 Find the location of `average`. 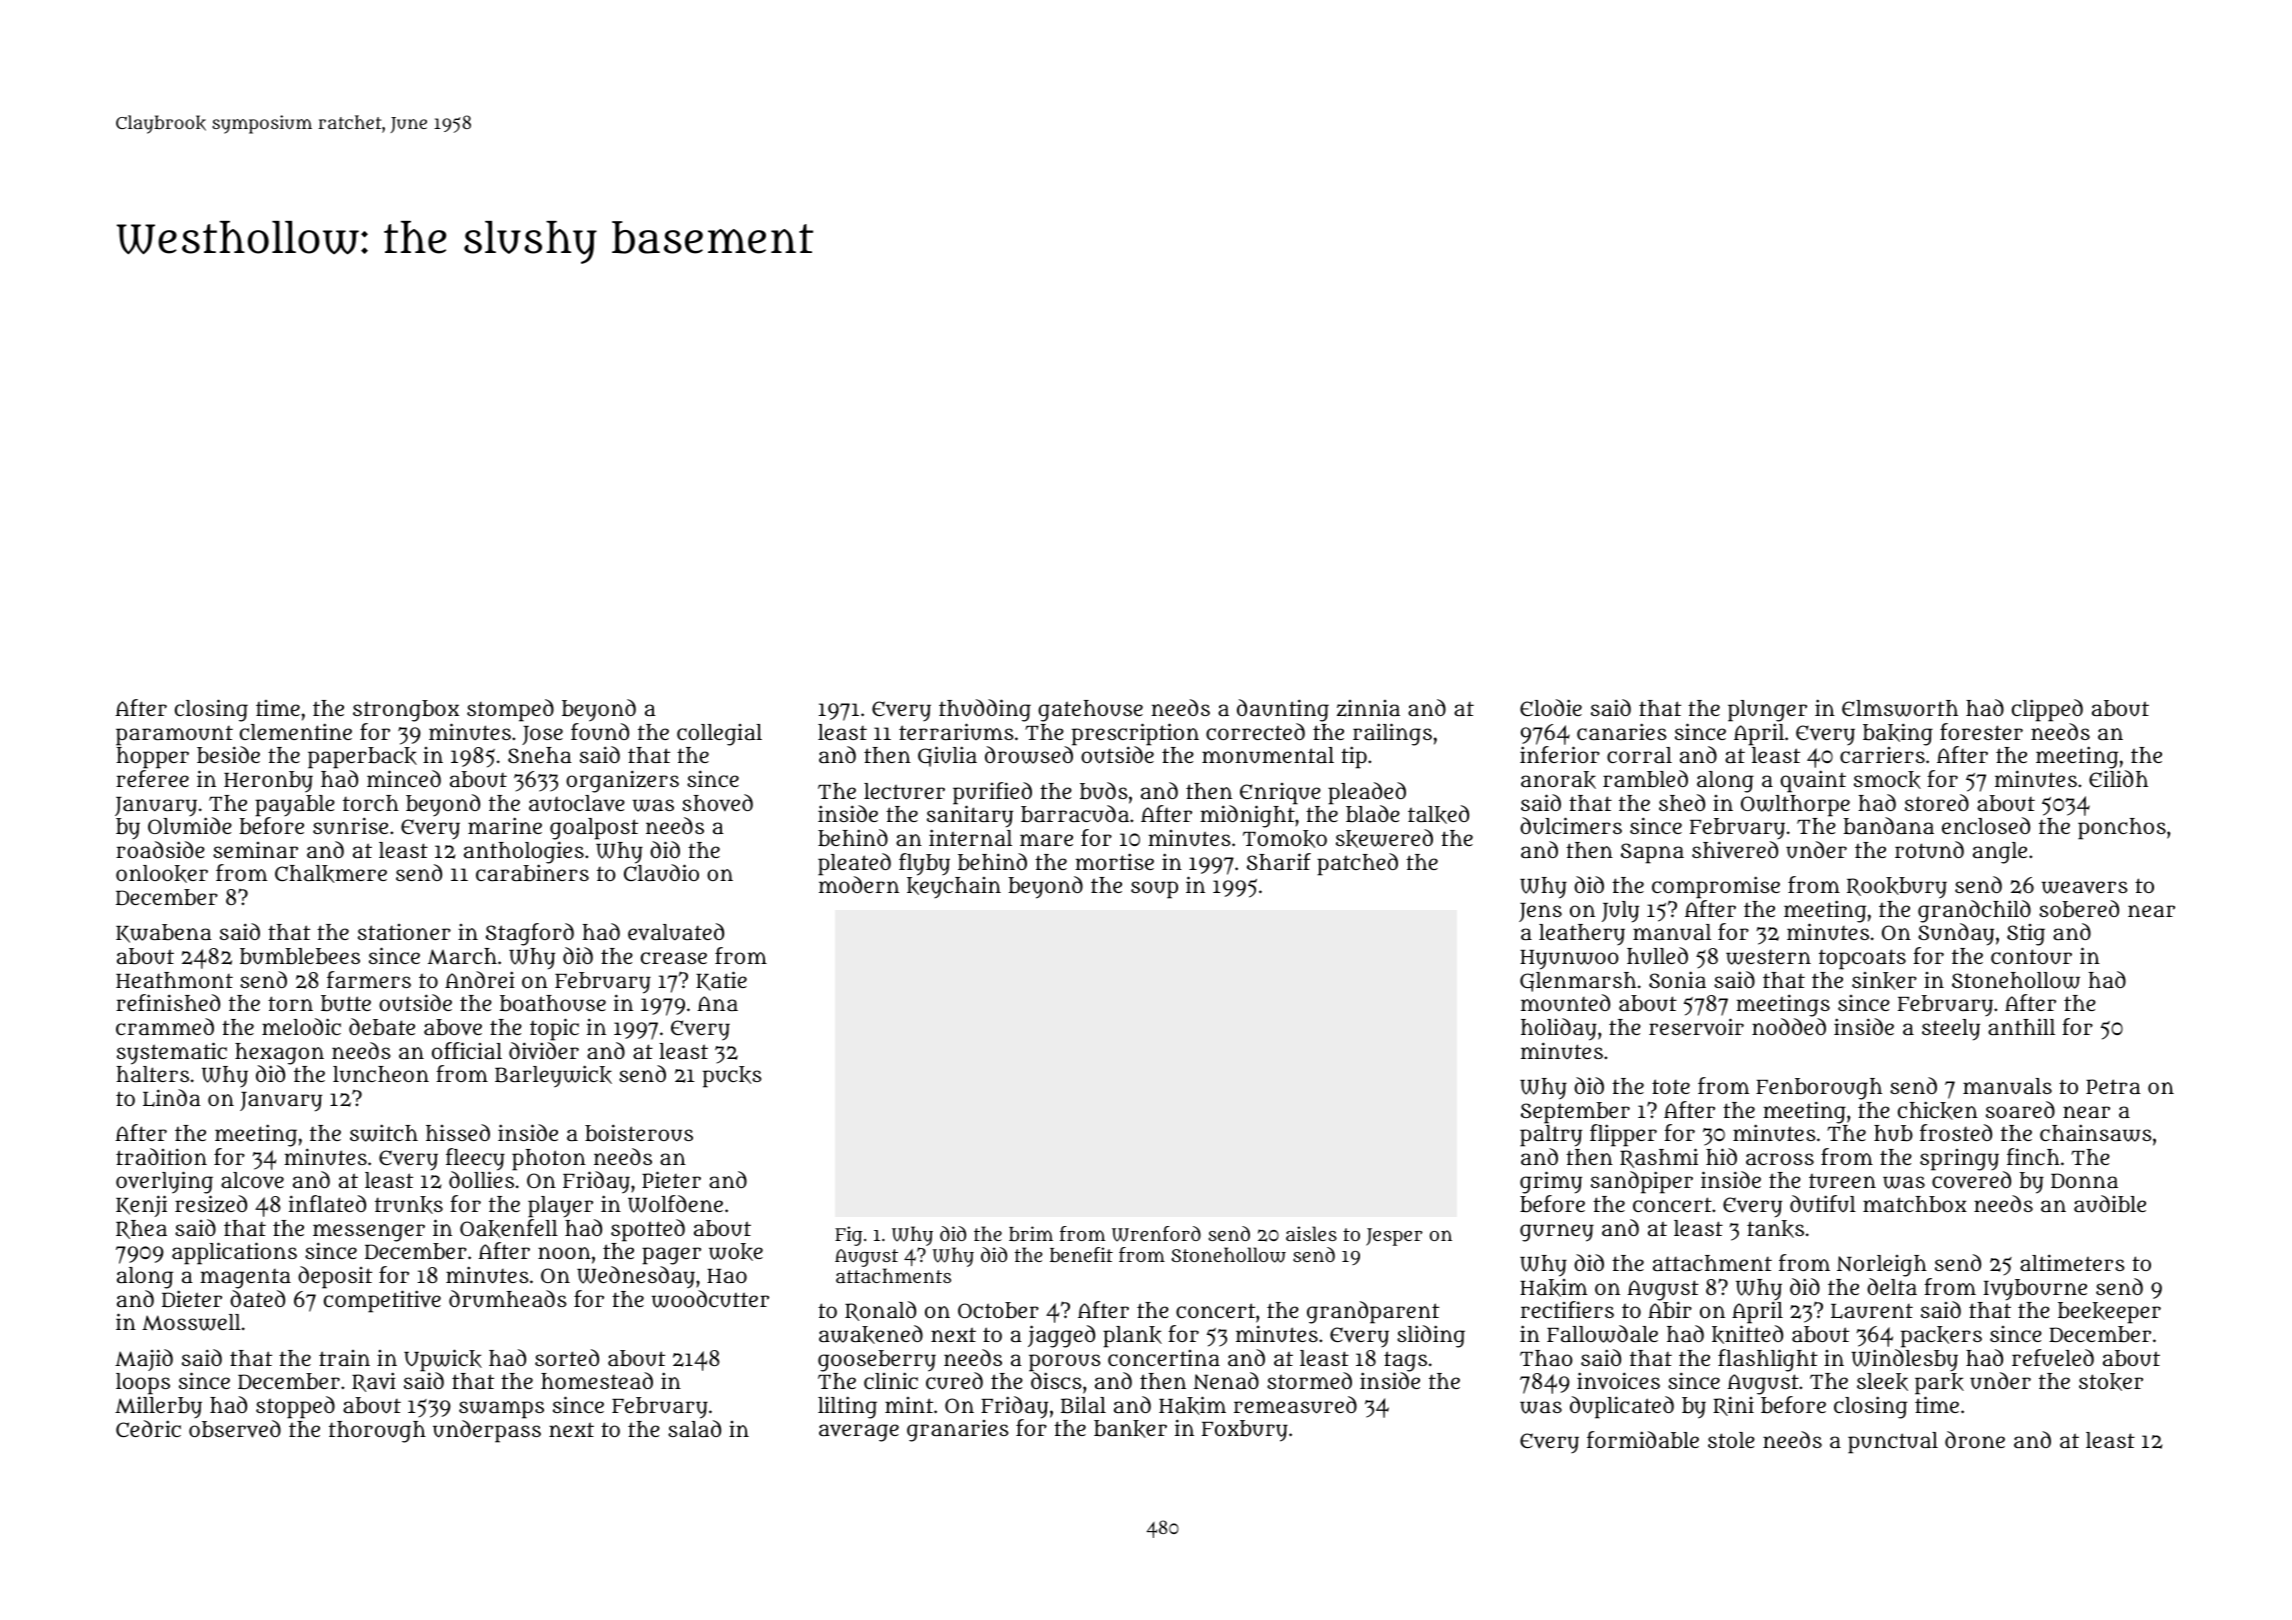

average is located at coordinates (859, 1433).
